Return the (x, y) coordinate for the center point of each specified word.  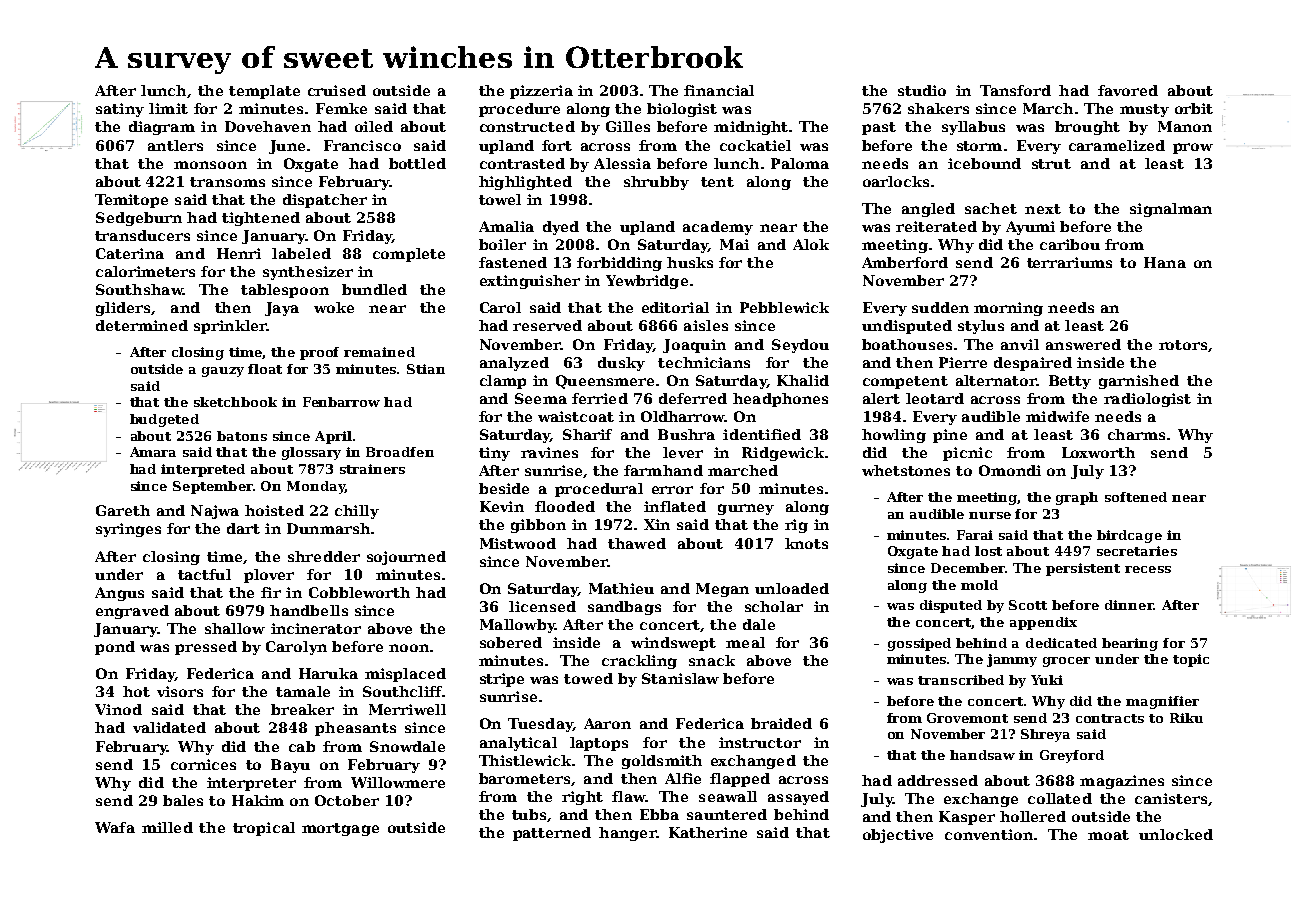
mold (979, 585)
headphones (780, 400)
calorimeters (145, 271)
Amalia (506, 226)
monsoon (210, 165)
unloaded (792, 588)
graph (1077, 498)
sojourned (406, 558)
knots (806, 543)
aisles (706, 325)
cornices (203, 764)
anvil (1020, 344)
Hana (1165, 262)
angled (928, 210)
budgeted (164, 420)
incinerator (316, 628)
